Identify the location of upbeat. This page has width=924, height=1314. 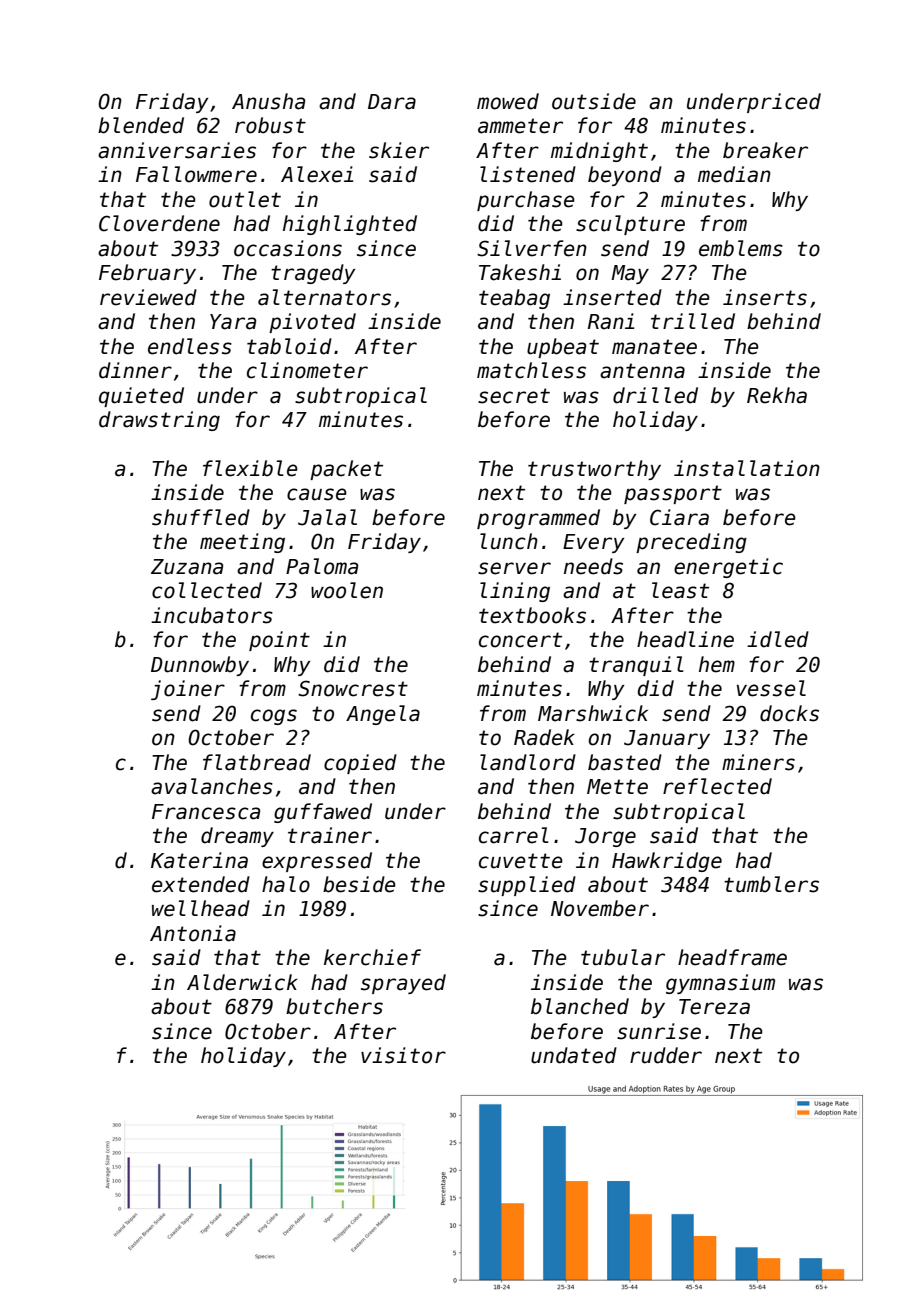
(563, 348).
